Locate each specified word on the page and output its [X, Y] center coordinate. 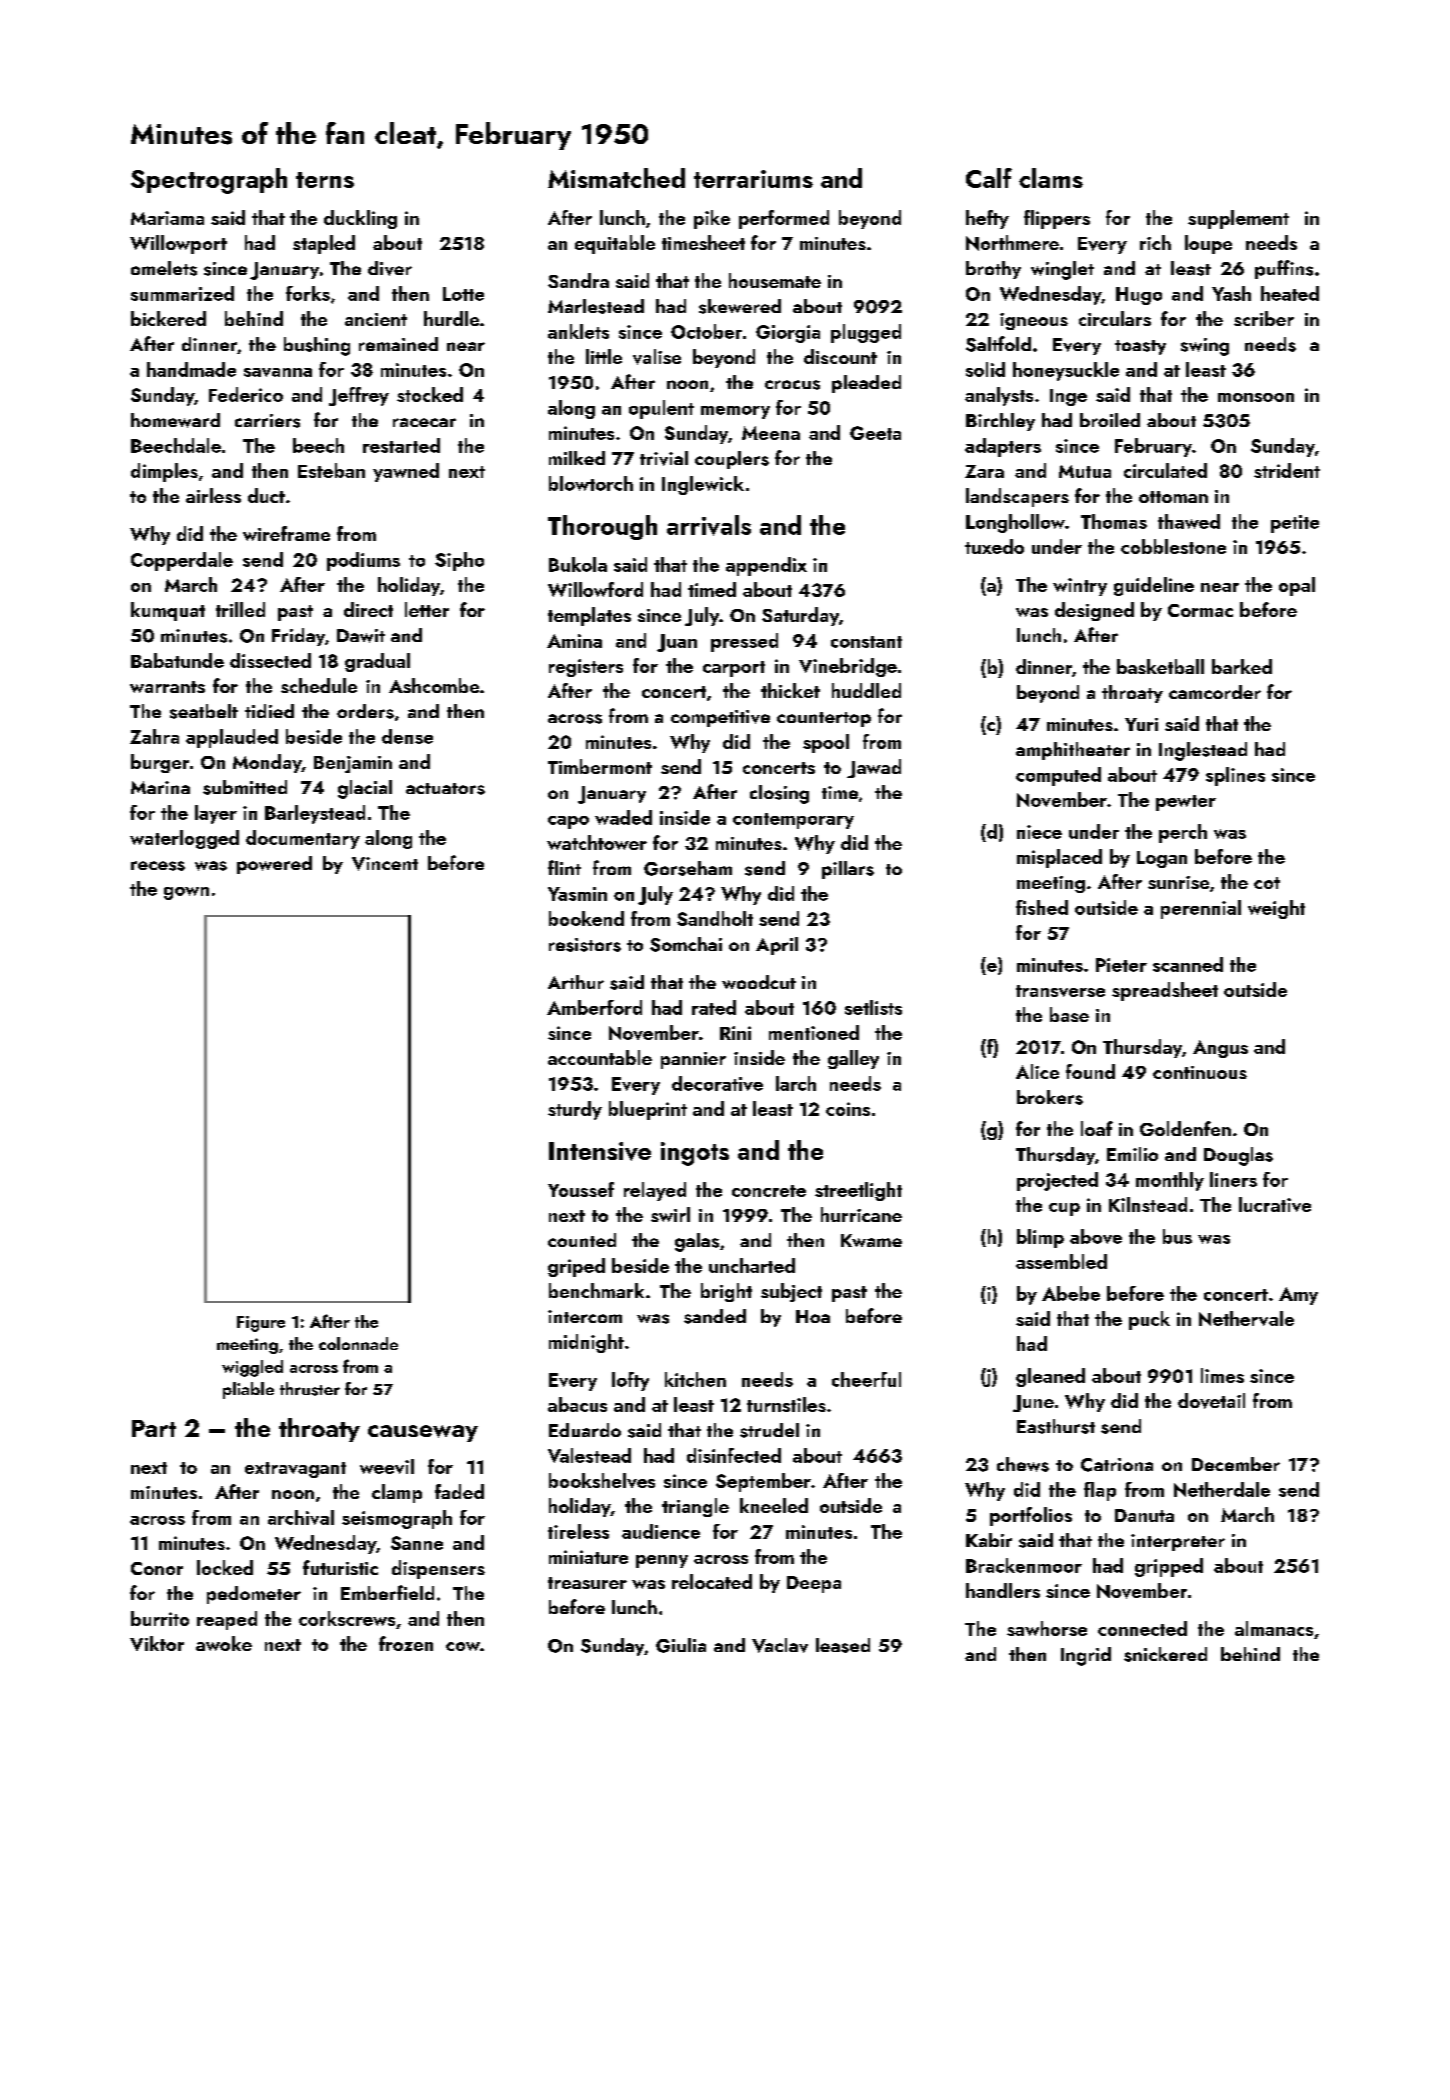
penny [662, 1561]
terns [325, 180]
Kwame [871, 1240]
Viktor [157, 1643]
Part [154, 1428]
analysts [999, 396]
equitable [615, 244]
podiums [363, 561]
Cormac [1200, 610]
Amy [1298, 1296]
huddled [866, 690]
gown [186, 893]
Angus [1220, 1049]
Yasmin [577, 894]
